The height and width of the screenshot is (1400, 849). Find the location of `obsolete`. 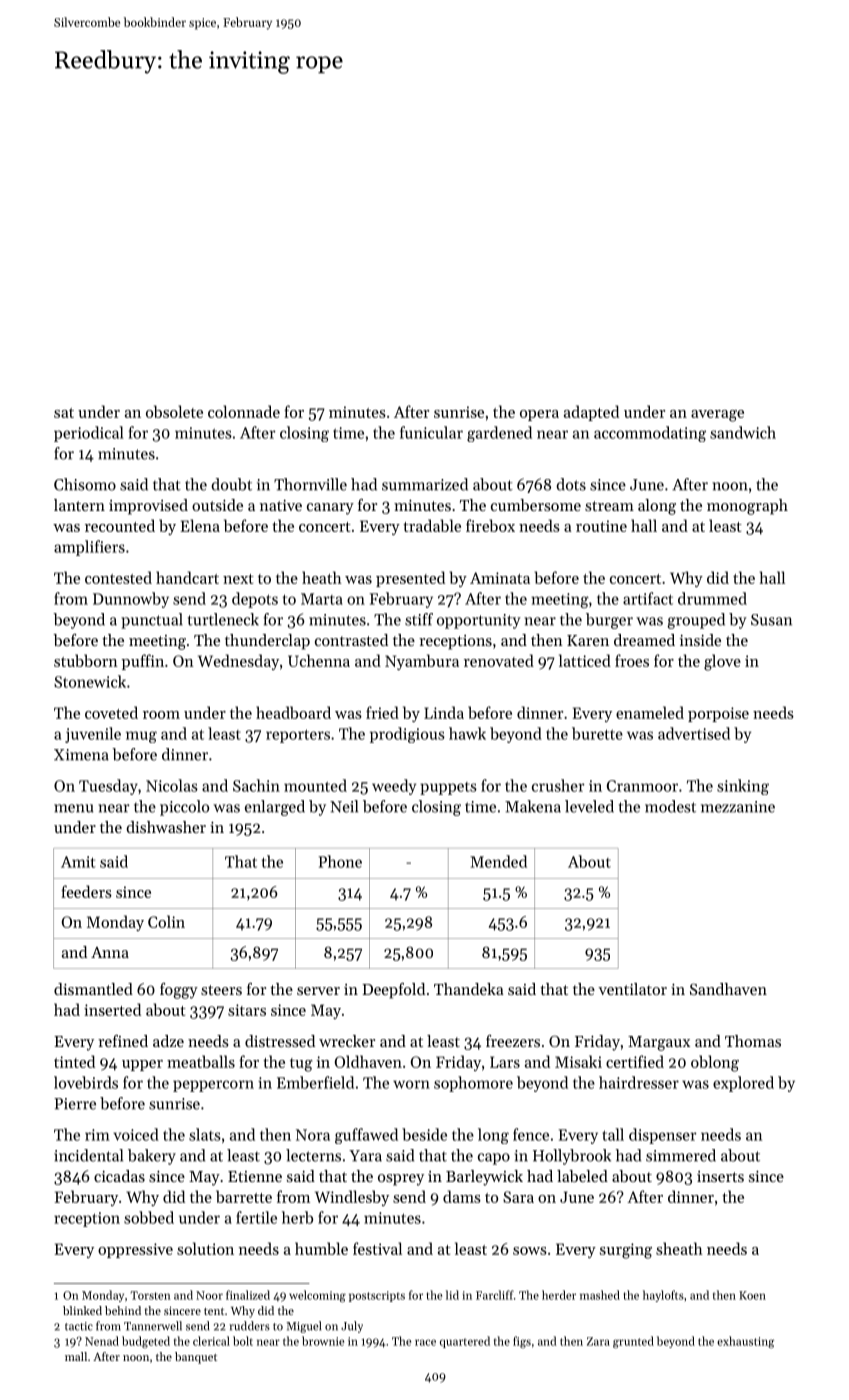

obsolete is located at coordinates (174, 411).
